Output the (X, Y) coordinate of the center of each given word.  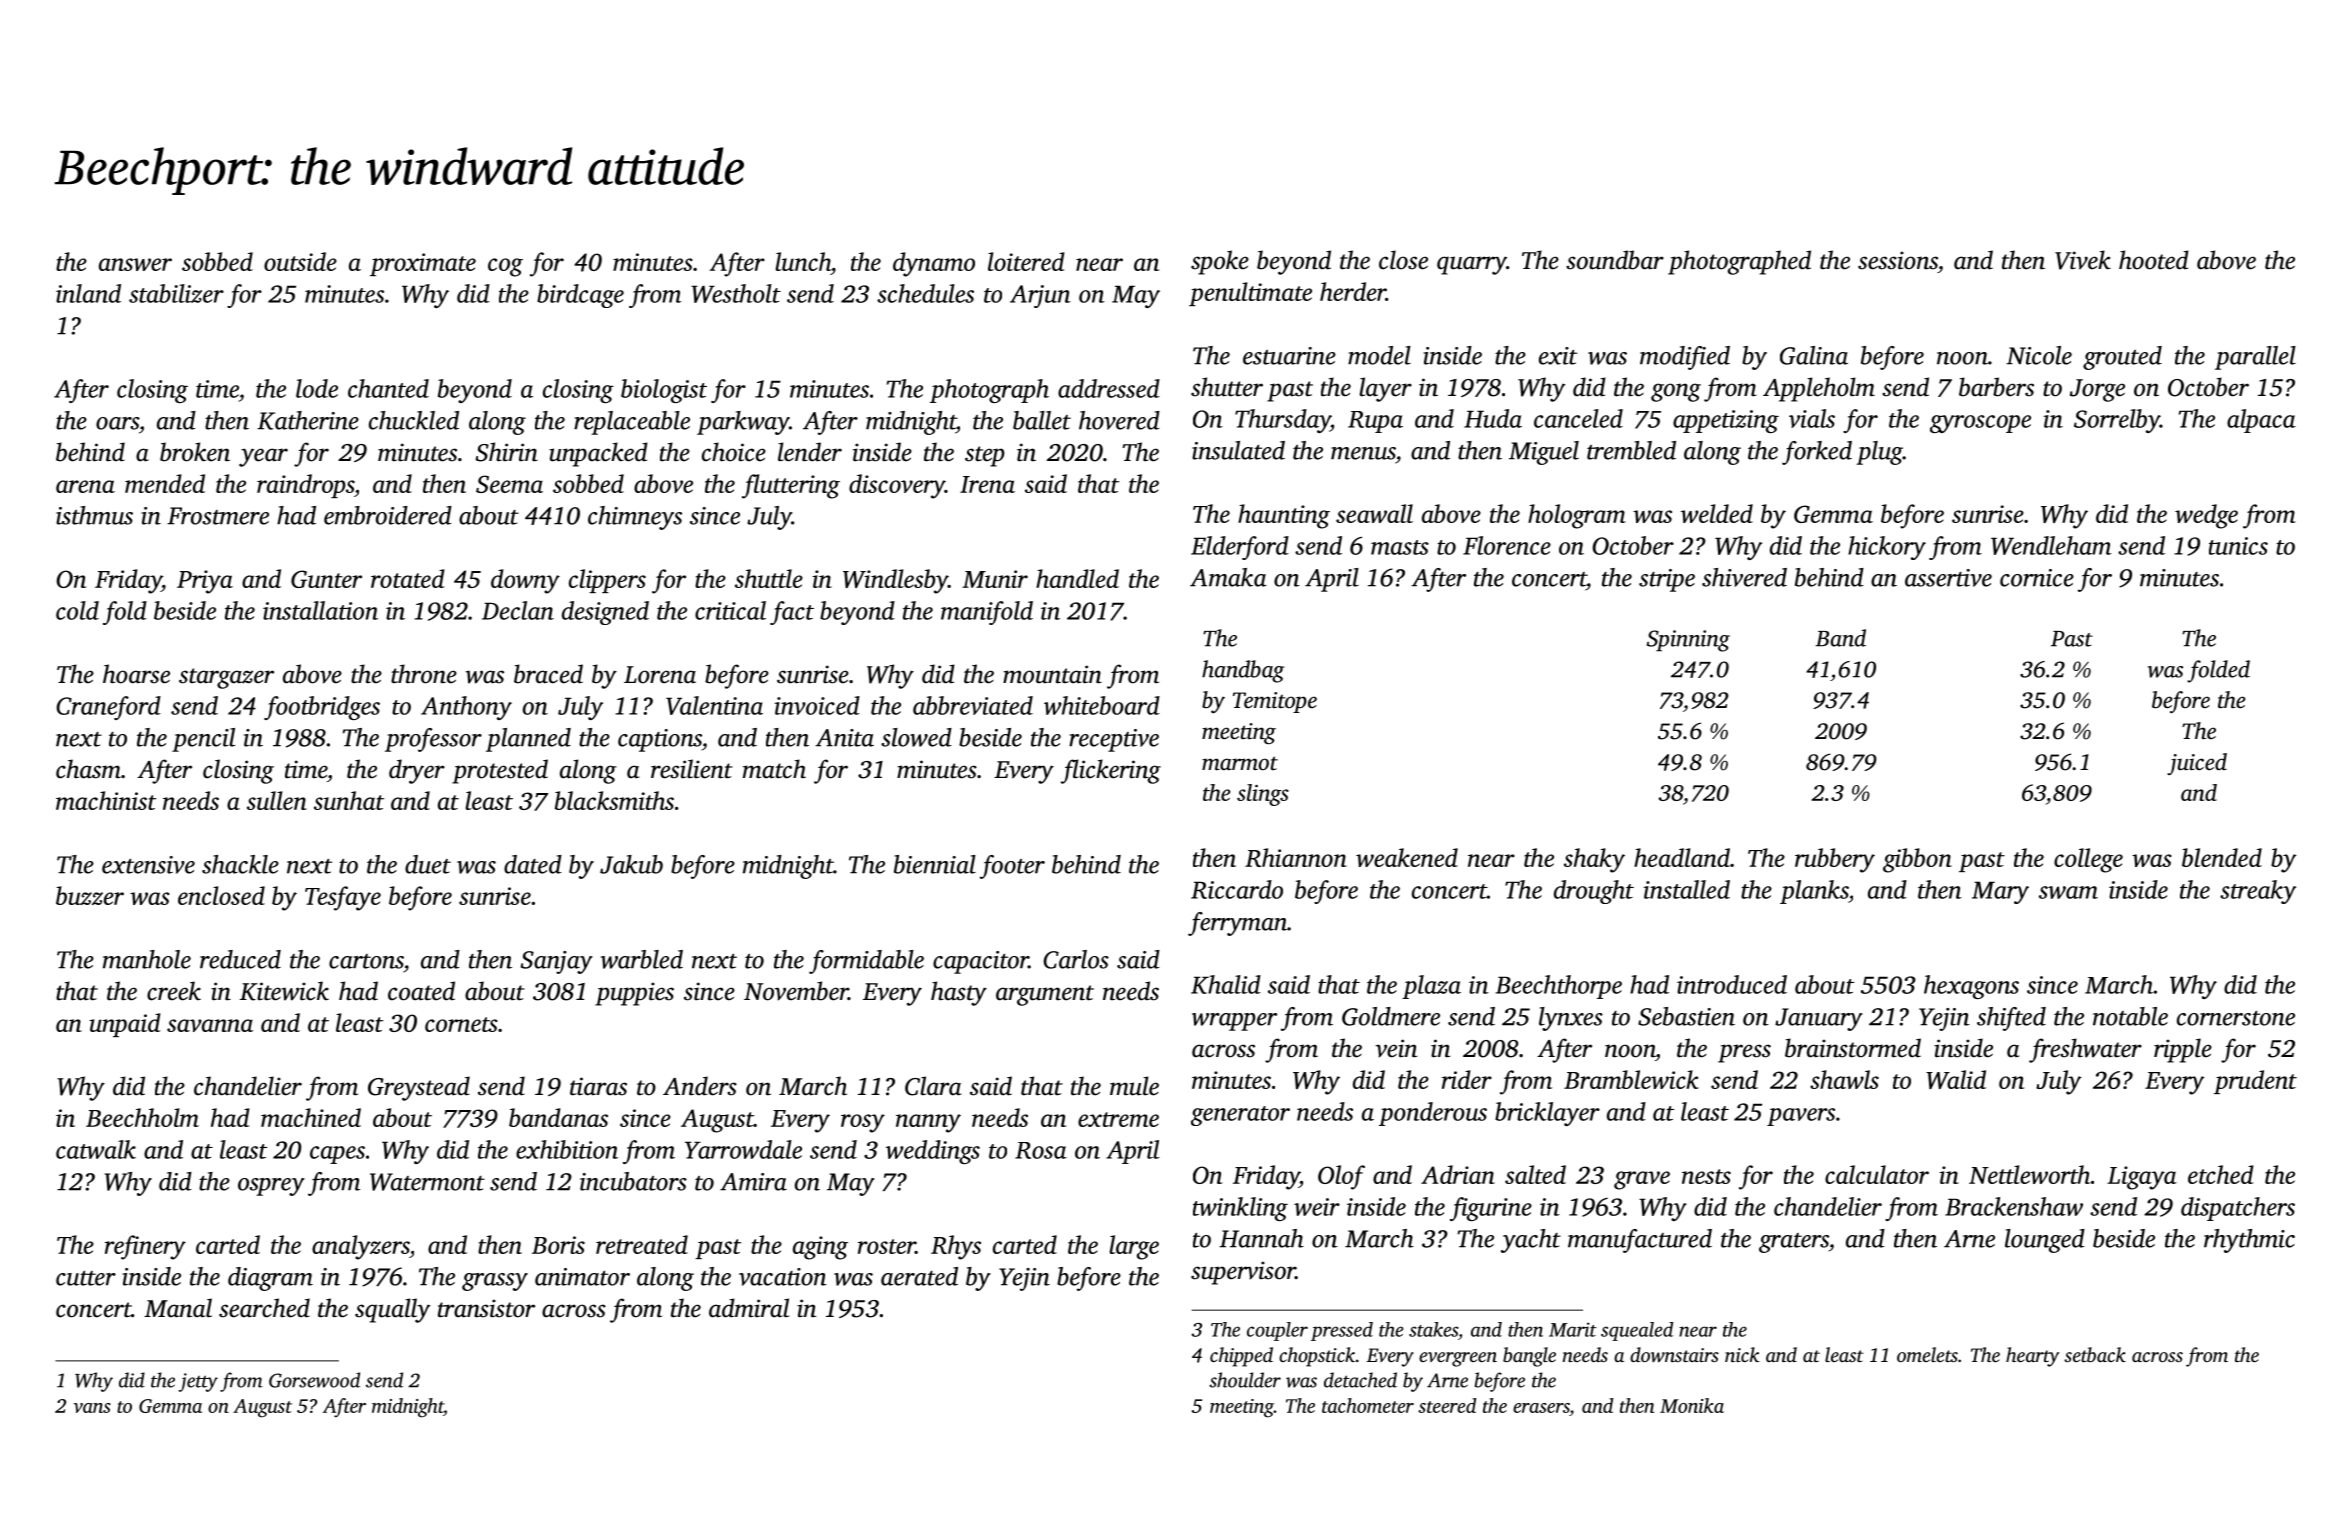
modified (1685, 358)
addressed (1109, 388)
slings (1263, 795)
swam (2068, 892)
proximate (423, 264)
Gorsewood (314, 1380)
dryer (417, 771)
